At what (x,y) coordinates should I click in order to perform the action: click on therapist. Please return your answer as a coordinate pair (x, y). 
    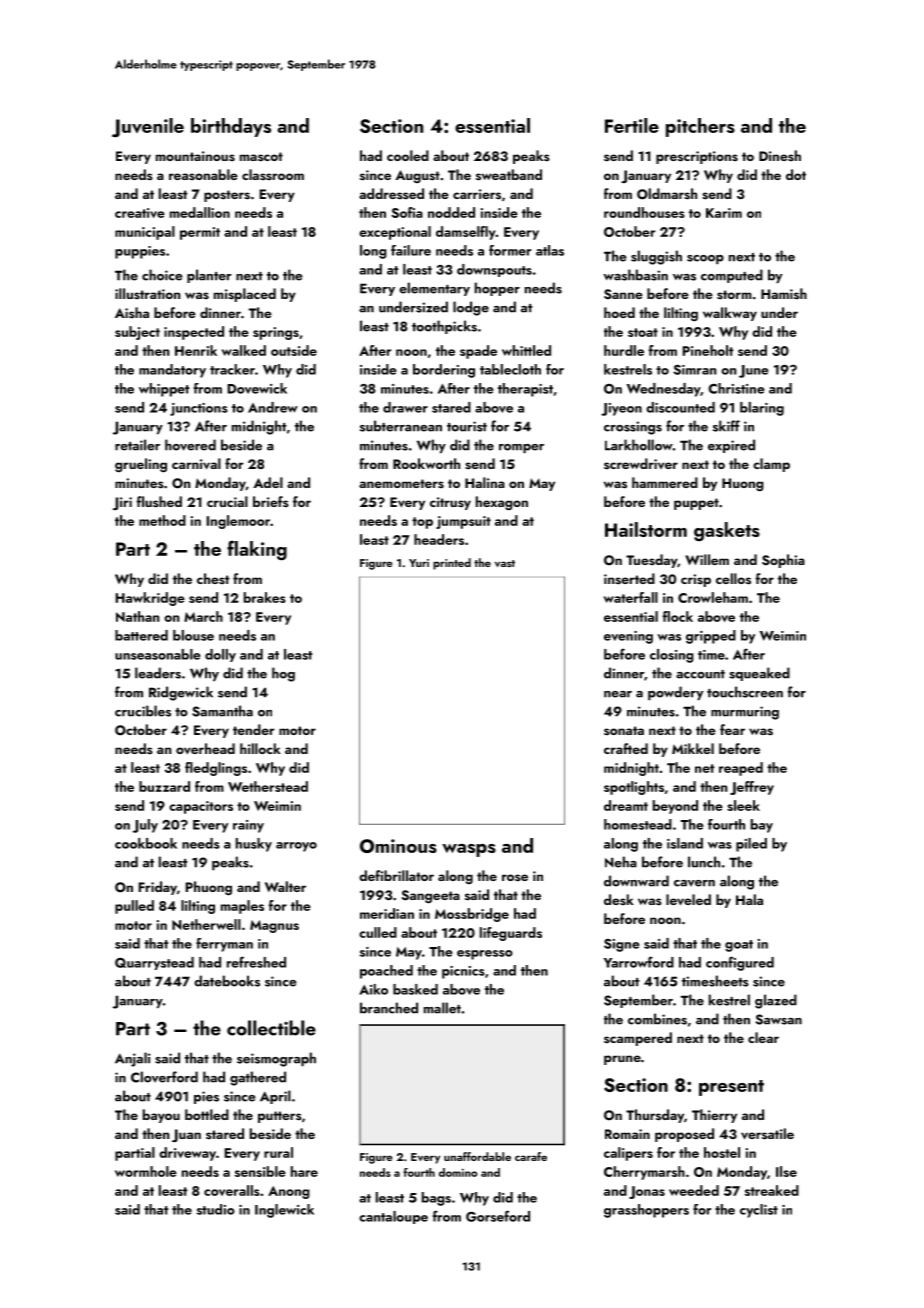
    Looking at the image, I should click on (525, 390).
